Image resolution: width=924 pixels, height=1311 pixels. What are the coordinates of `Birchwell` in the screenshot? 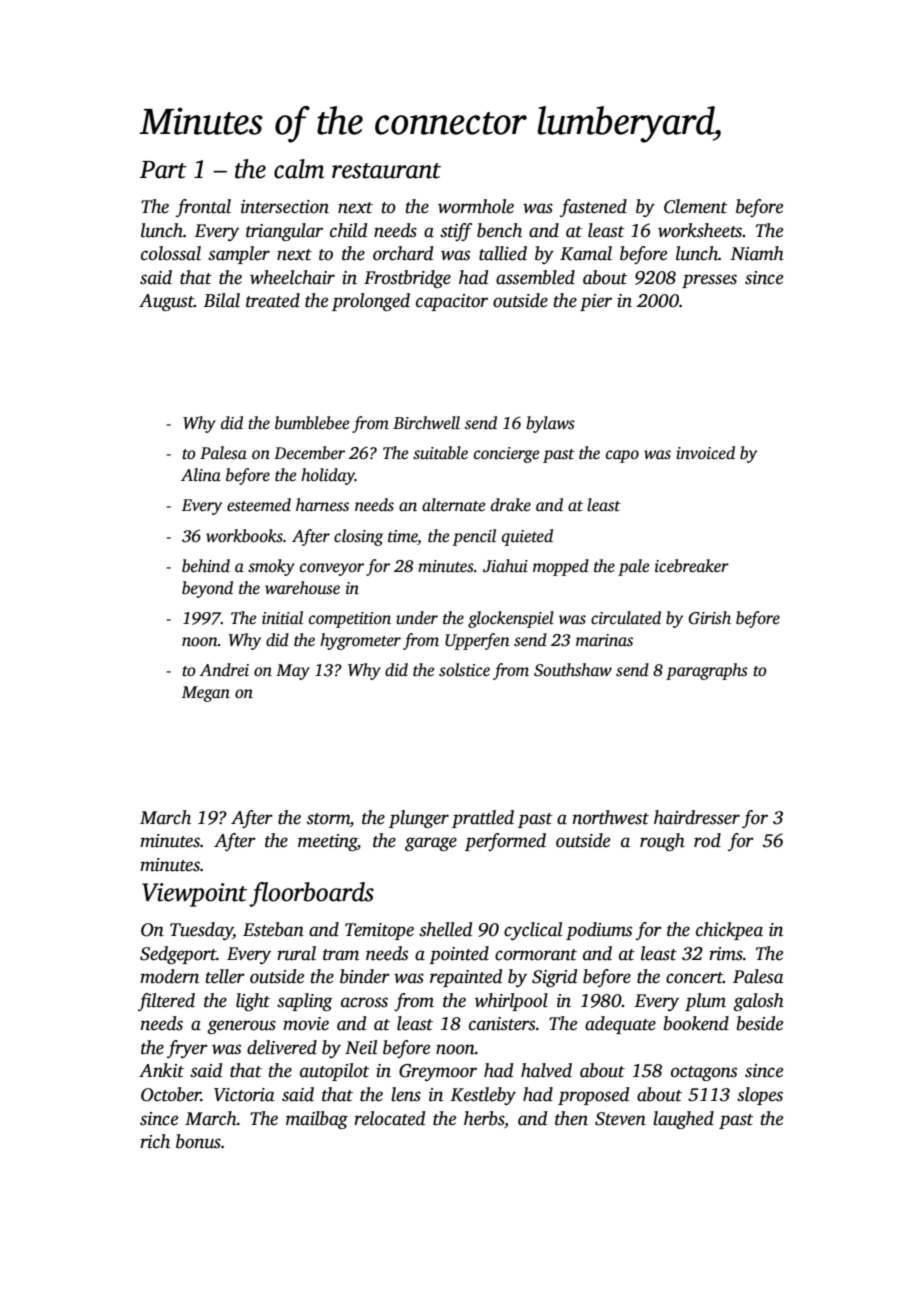 It's located at (426, 423).
